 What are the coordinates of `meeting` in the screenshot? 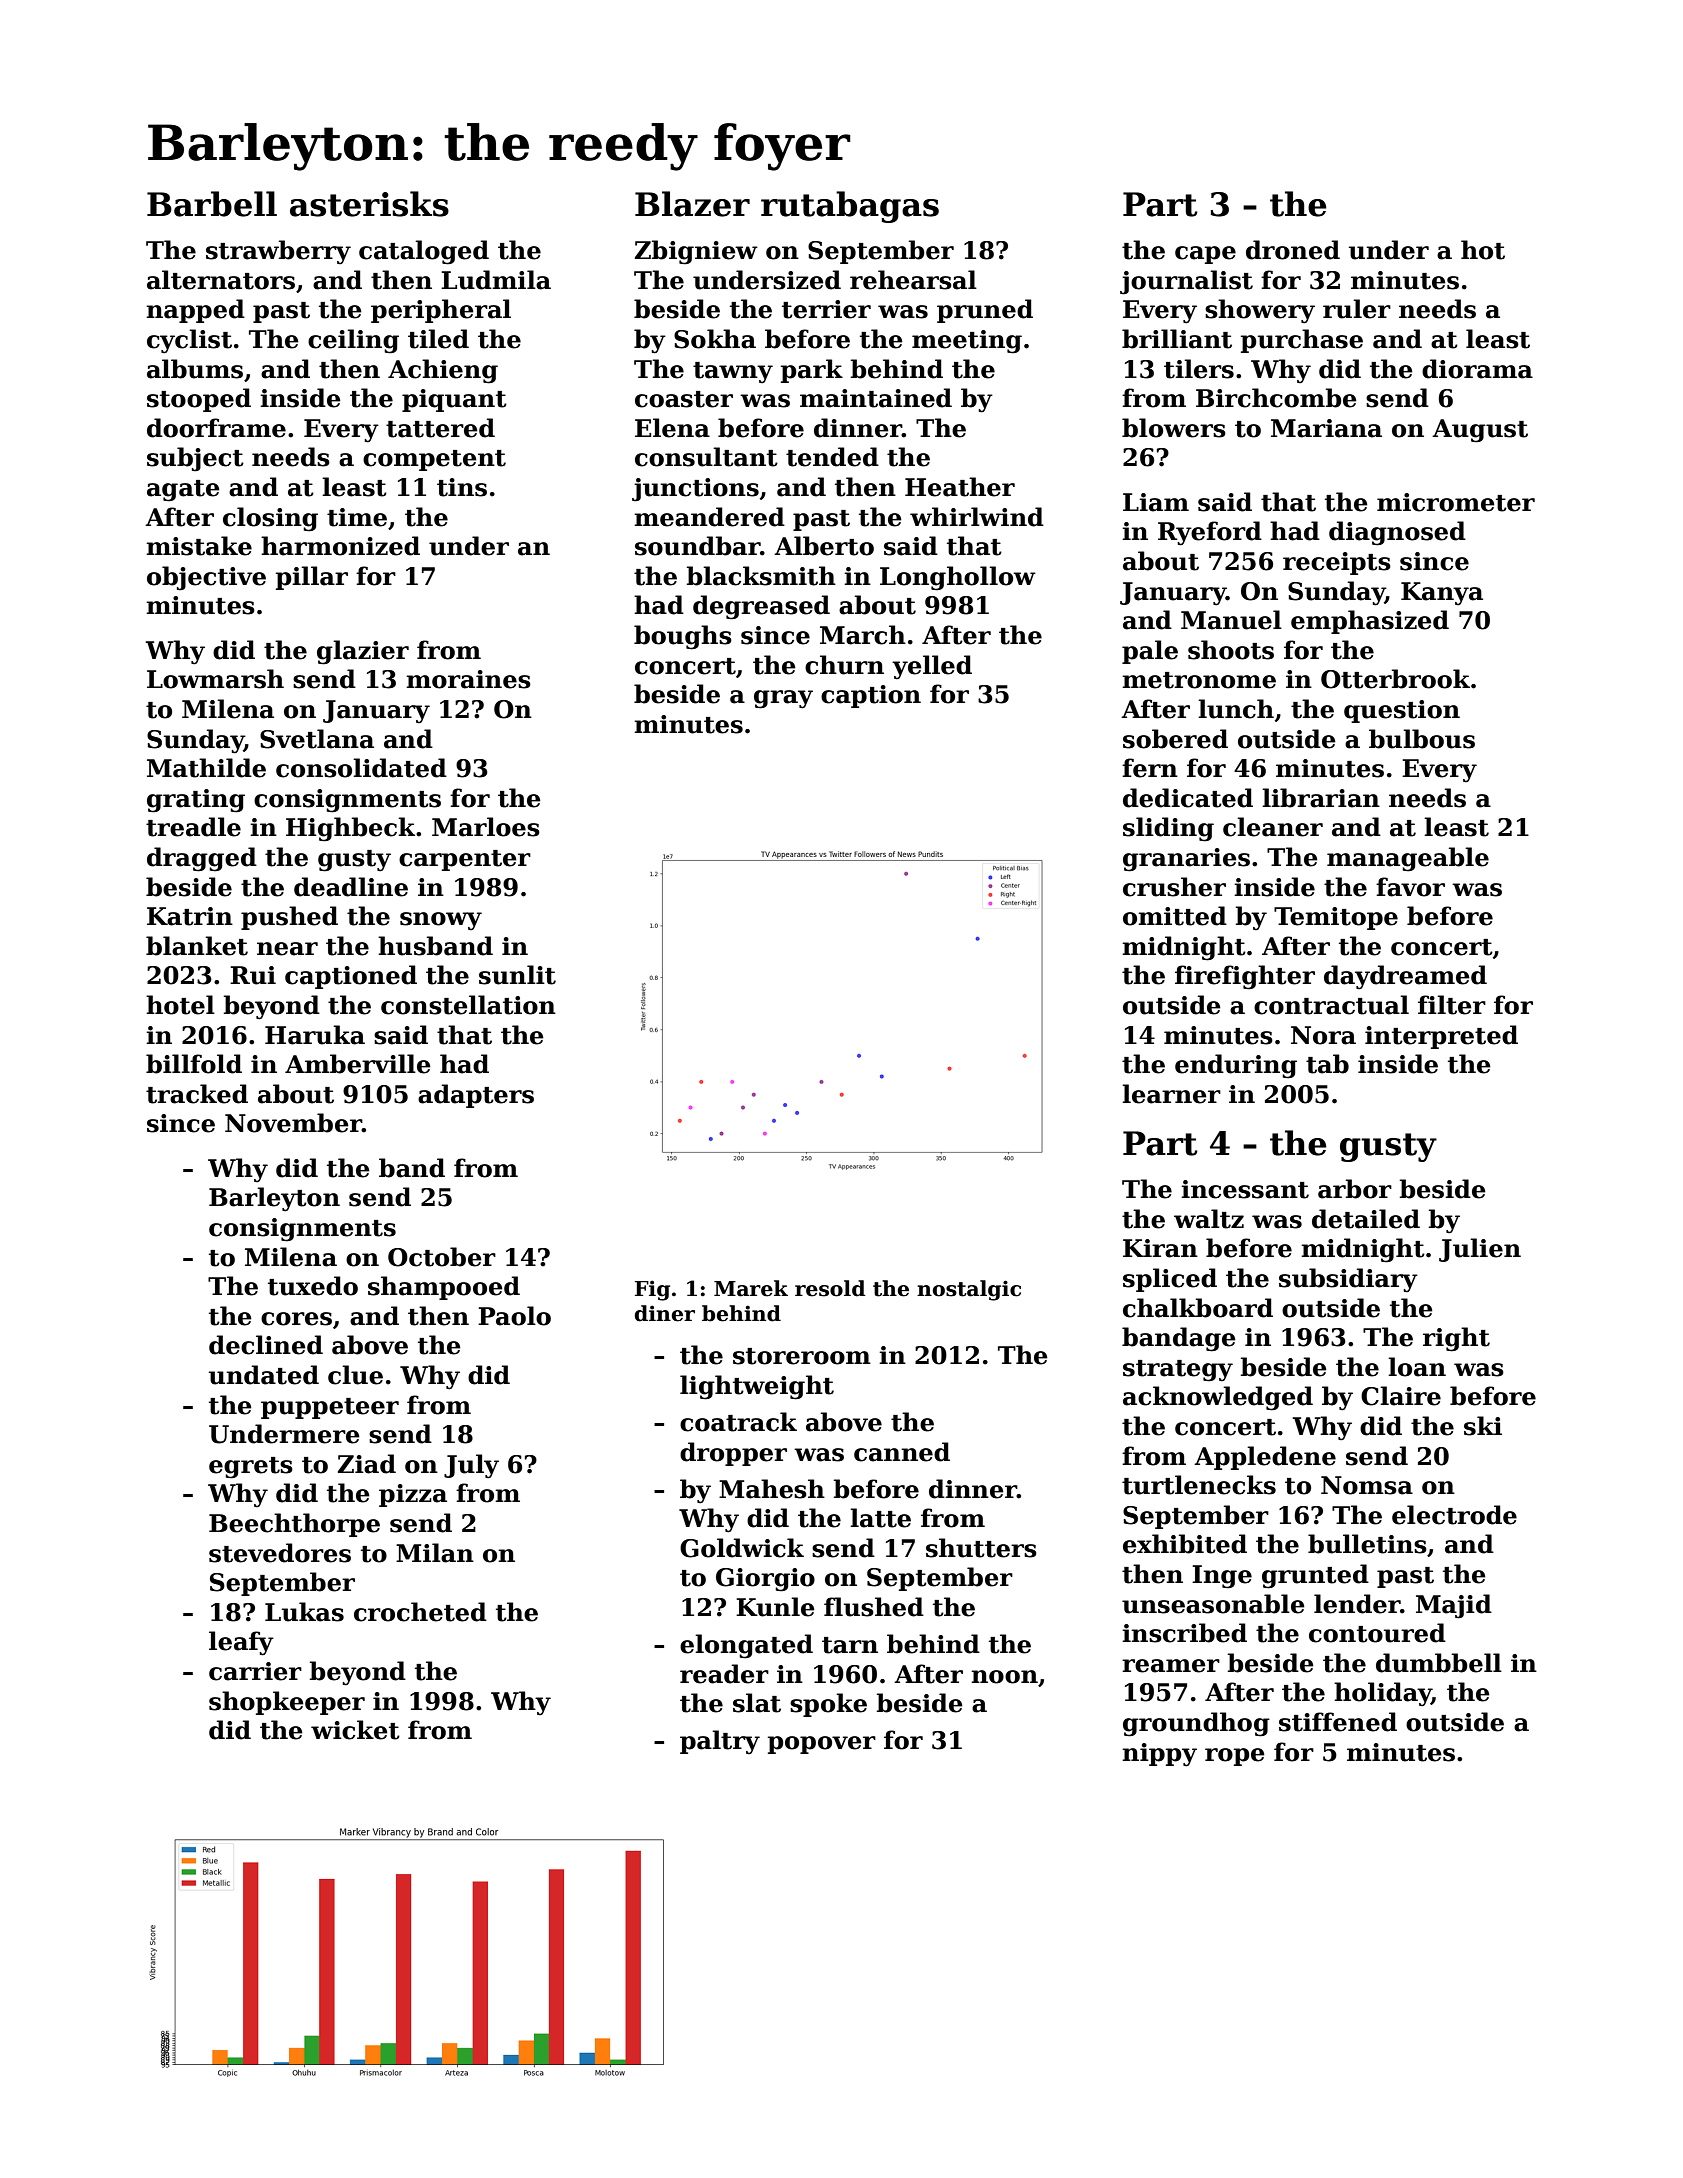 It's located at (967, 342).
